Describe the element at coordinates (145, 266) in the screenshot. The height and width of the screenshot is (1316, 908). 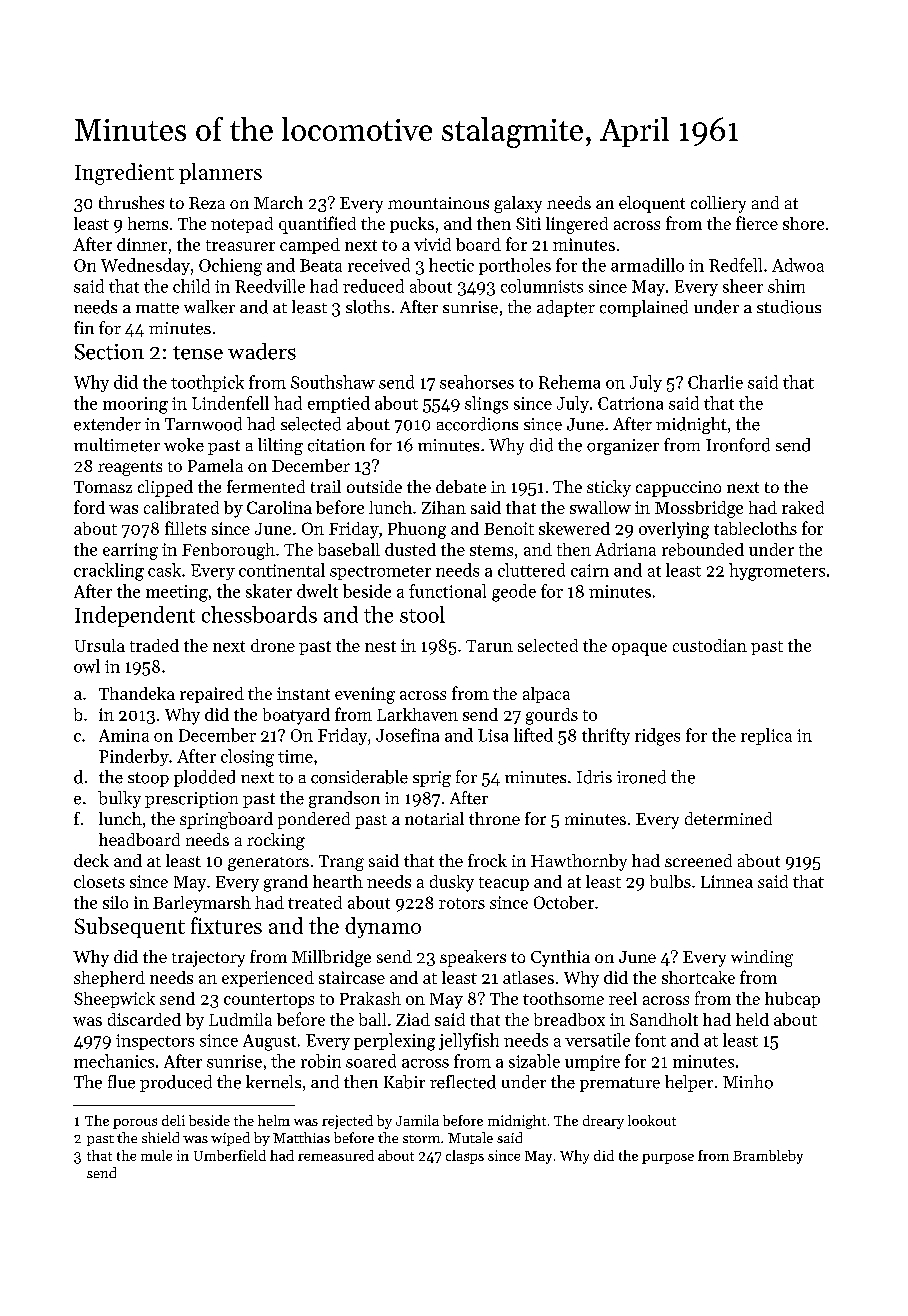
I see `Wednesday` at that location.
